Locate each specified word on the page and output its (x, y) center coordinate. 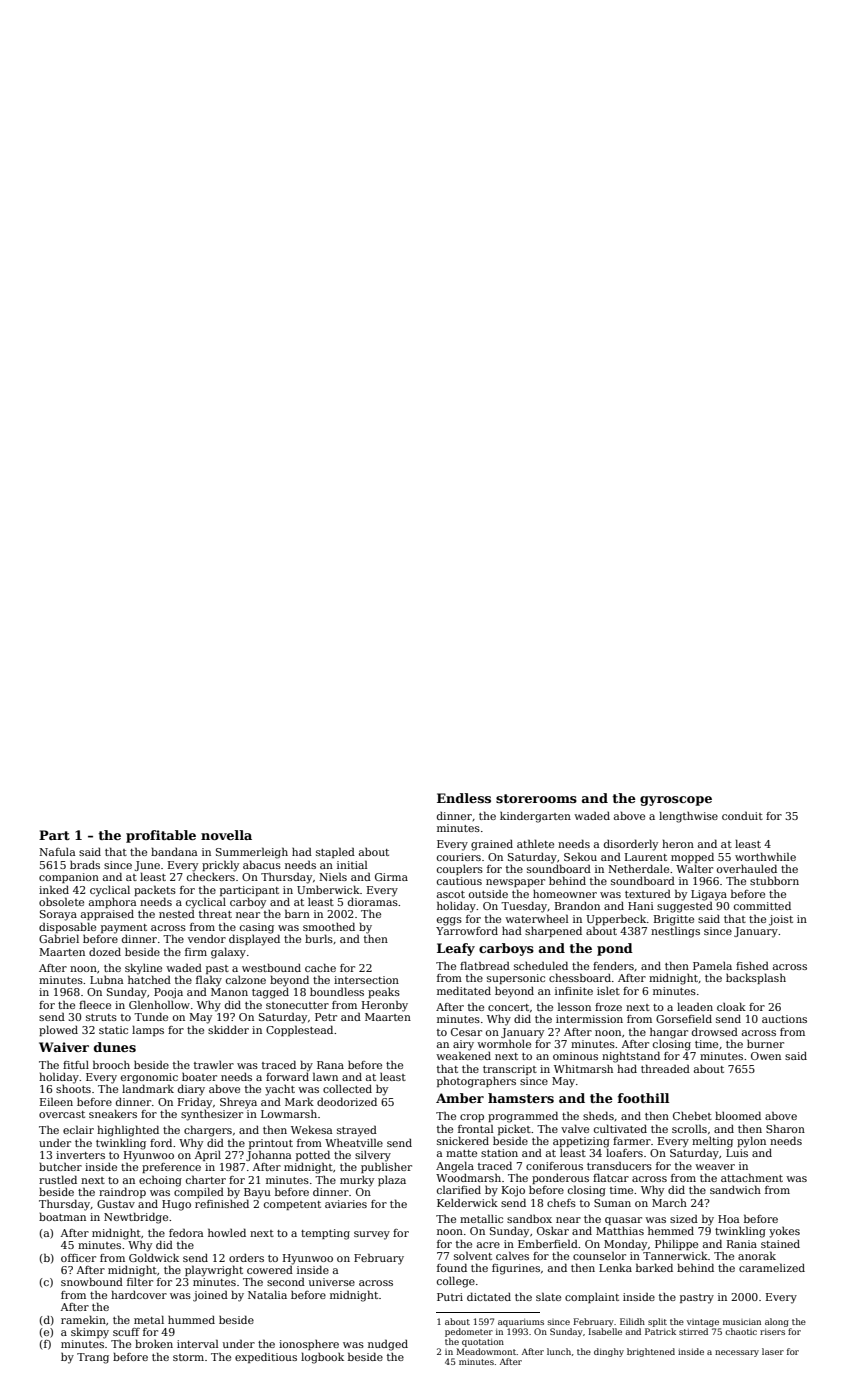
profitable (161, 836)
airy (463, 1045)
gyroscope (676, 801)
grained (492, 845)
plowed (58, 1030)
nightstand (631, 1057)
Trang (93, 1358)
